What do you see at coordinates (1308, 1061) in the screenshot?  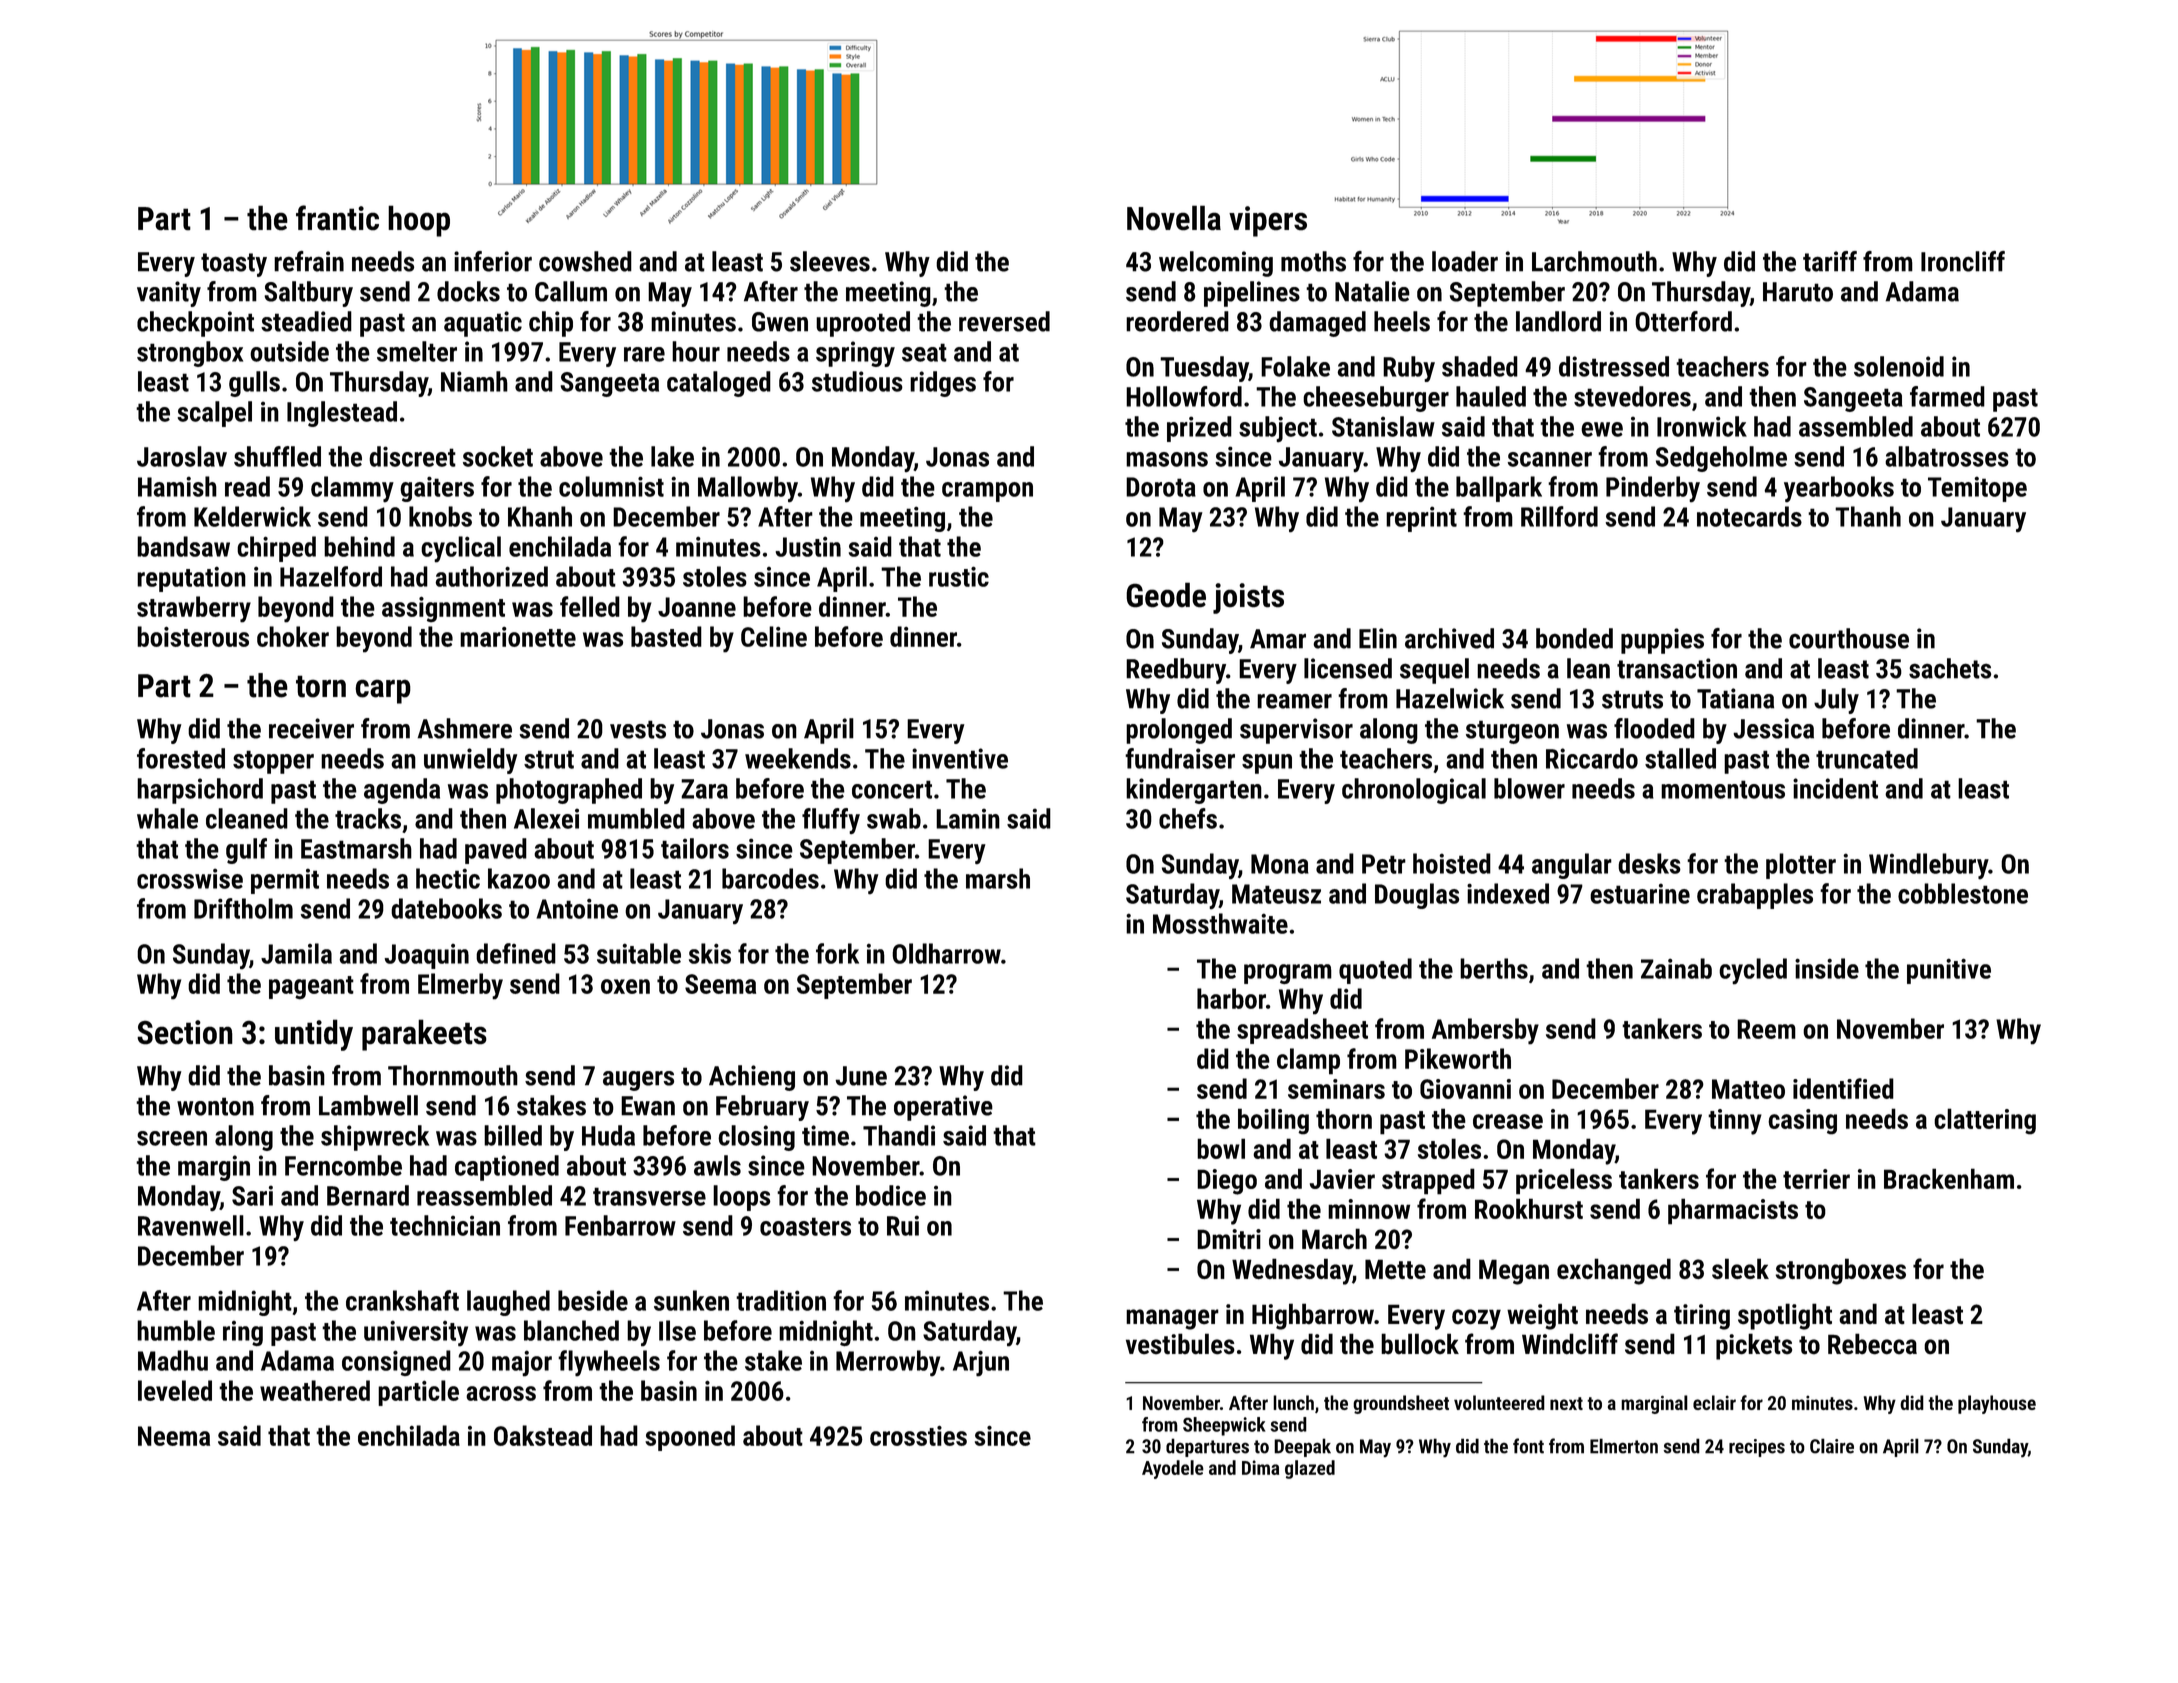 I see `clamp` at bounding box center [1308, 1061].
